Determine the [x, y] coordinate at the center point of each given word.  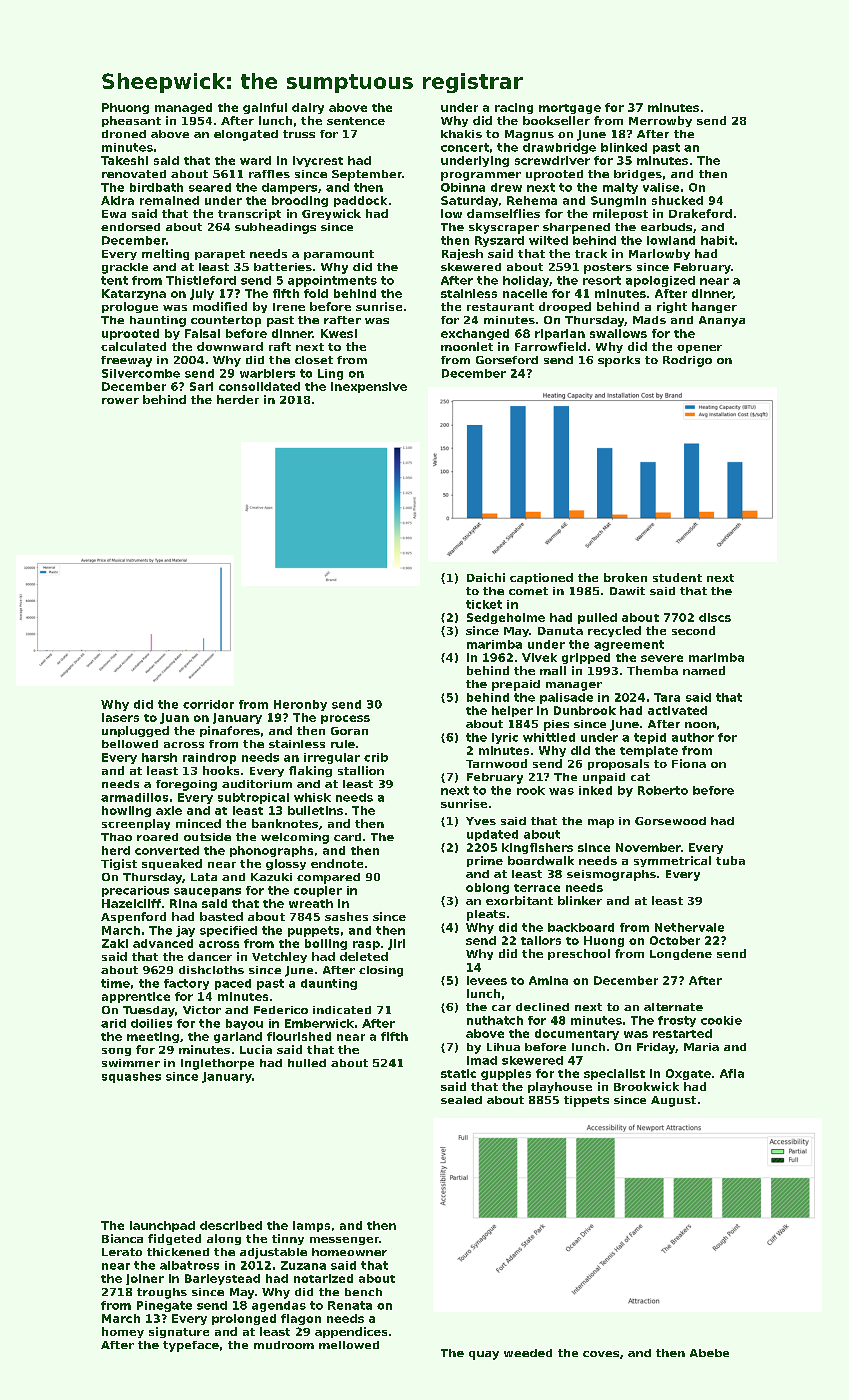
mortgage [570, 109]
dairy [308, 108]
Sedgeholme [506, 618]
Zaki [115, 943]
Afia [732, 1073]
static [458, 1073]
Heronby [300, 705]
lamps [311, 1226]
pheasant [131, 121]
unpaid [604, 778]
